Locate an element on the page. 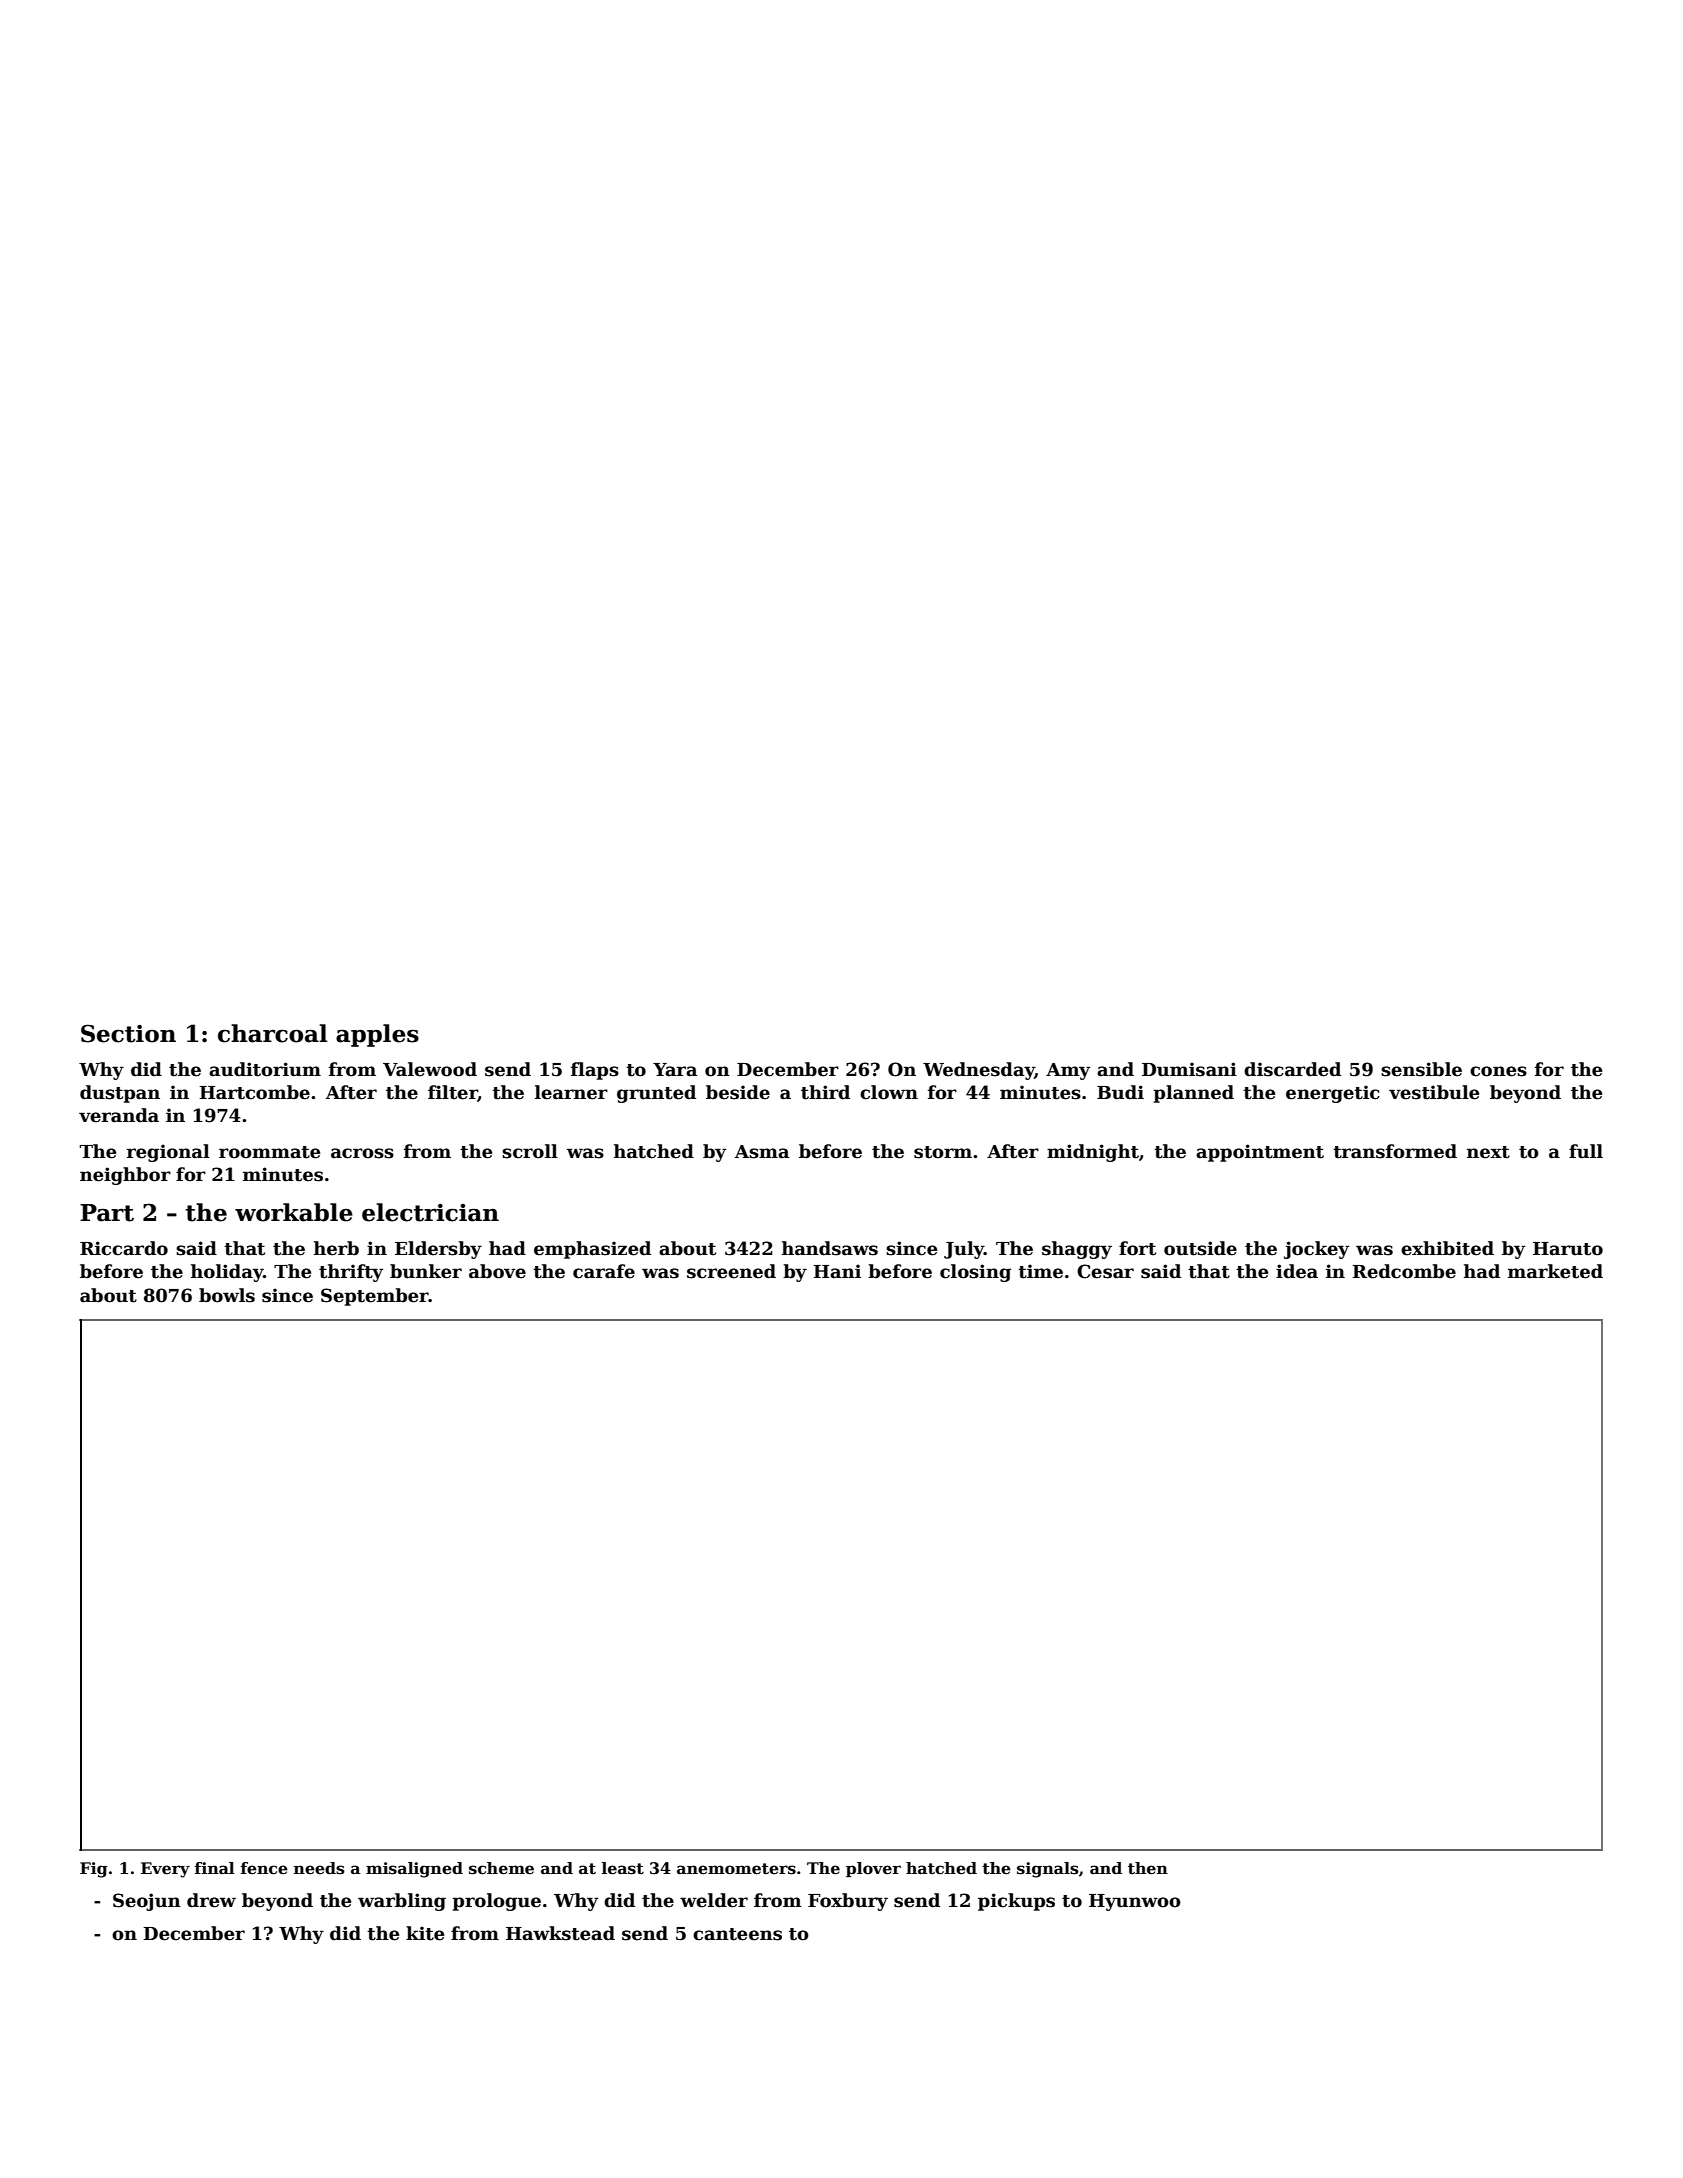 The width and height of the document is (1683, 2178). Seojun is located at coordinates (147, 1902).
